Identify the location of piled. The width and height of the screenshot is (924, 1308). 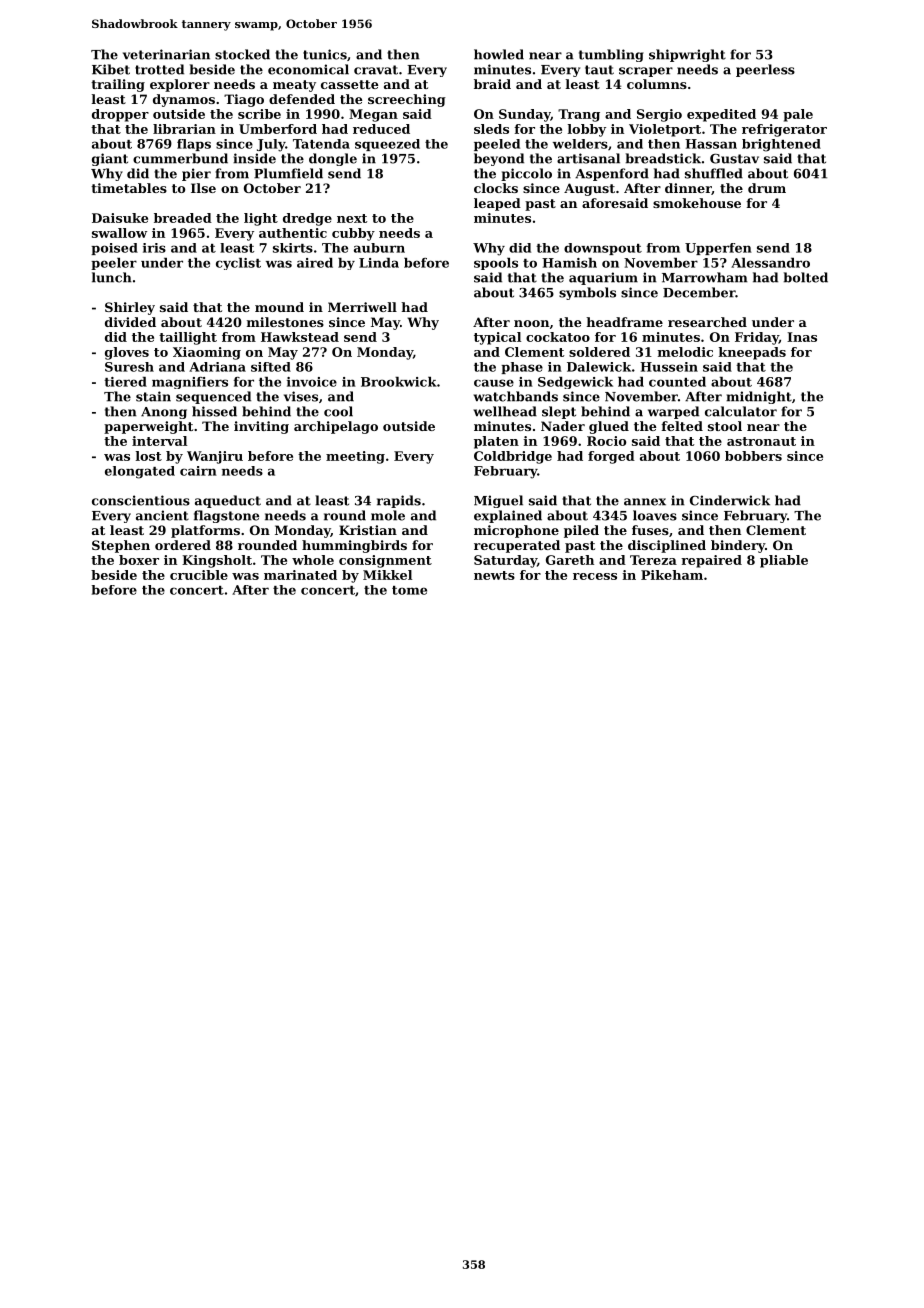
(581, 531).
